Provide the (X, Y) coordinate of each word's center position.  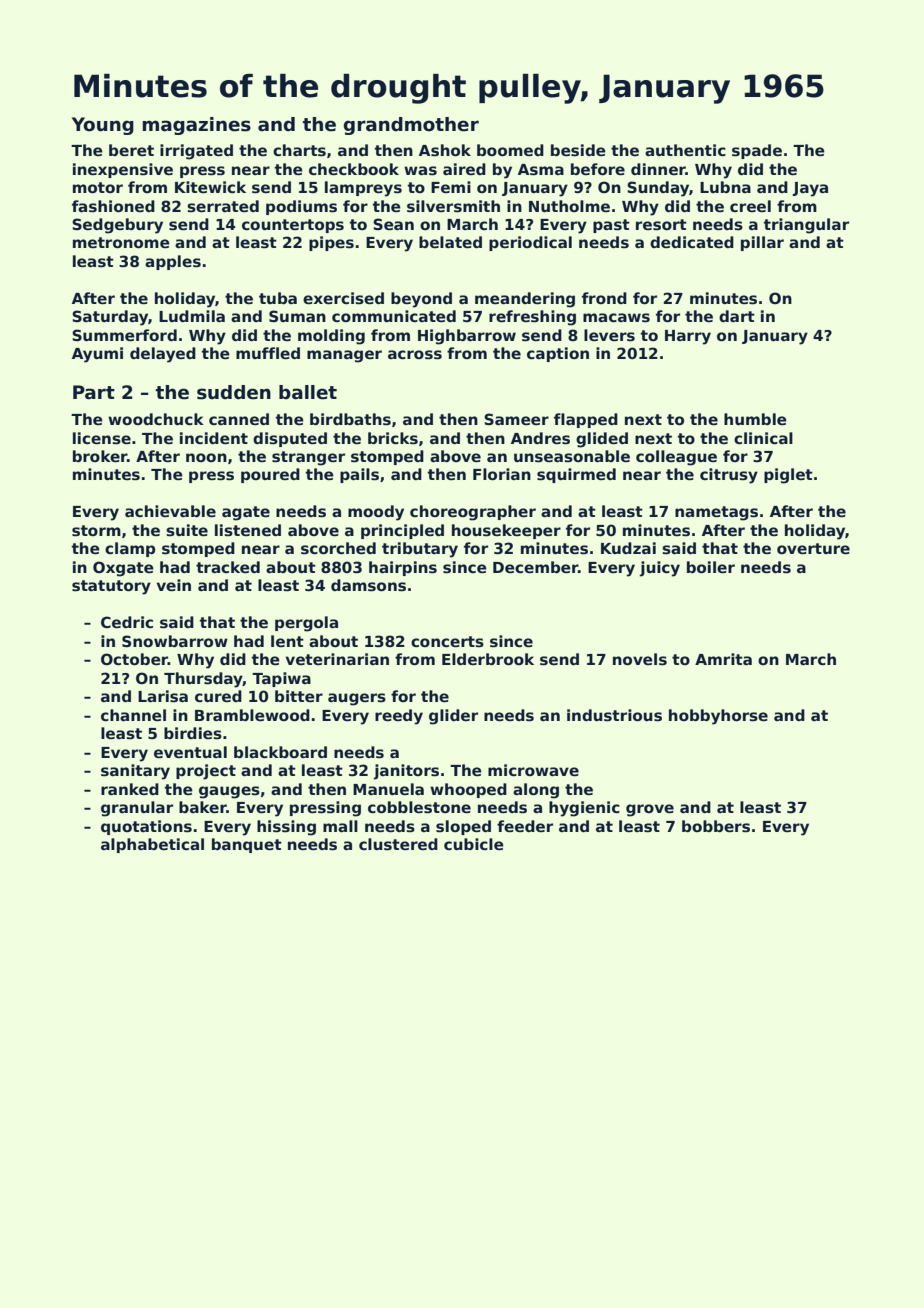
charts (299, 150)
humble (755, 419)
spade (757, 151)
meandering (525, 300)
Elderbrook (488, 659)
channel (133, 715)
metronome (121, 242)
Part (94, 392)
